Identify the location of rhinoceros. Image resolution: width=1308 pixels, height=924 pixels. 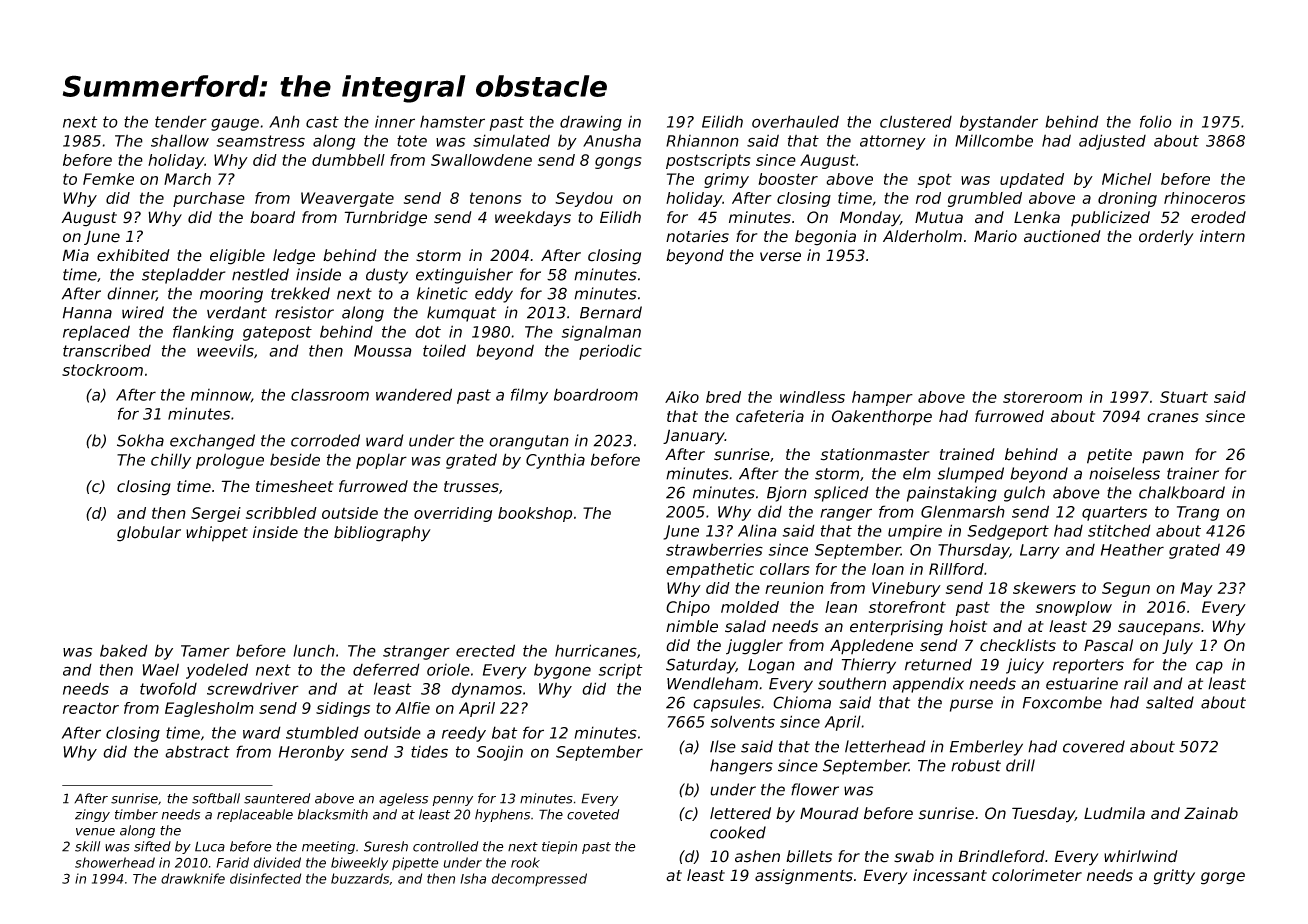
(1204, 198).
